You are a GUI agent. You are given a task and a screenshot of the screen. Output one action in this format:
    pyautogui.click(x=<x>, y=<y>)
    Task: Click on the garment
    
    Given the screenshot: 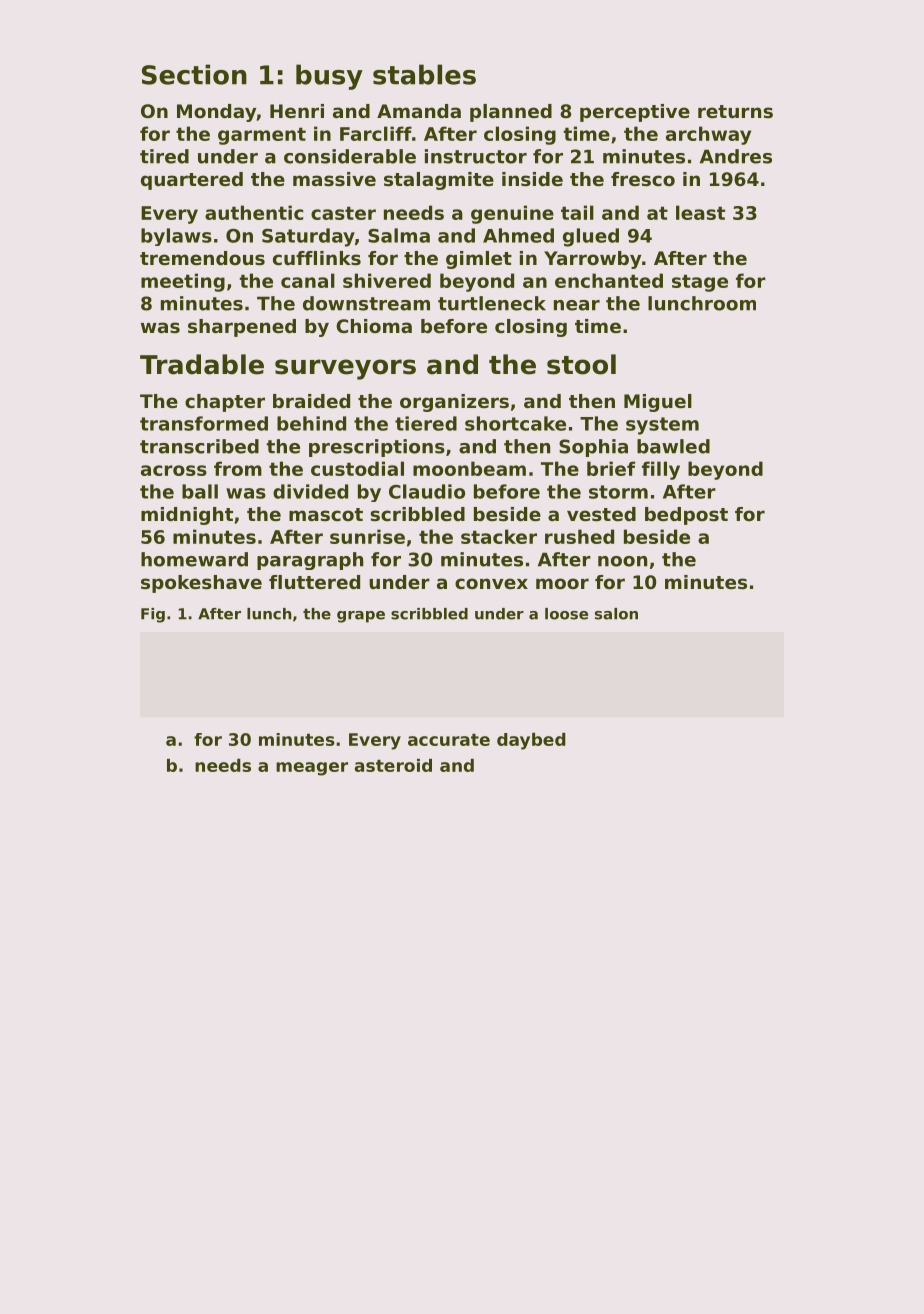 What is the action you would take?
    pyautogui.click(x=262, y=136)
